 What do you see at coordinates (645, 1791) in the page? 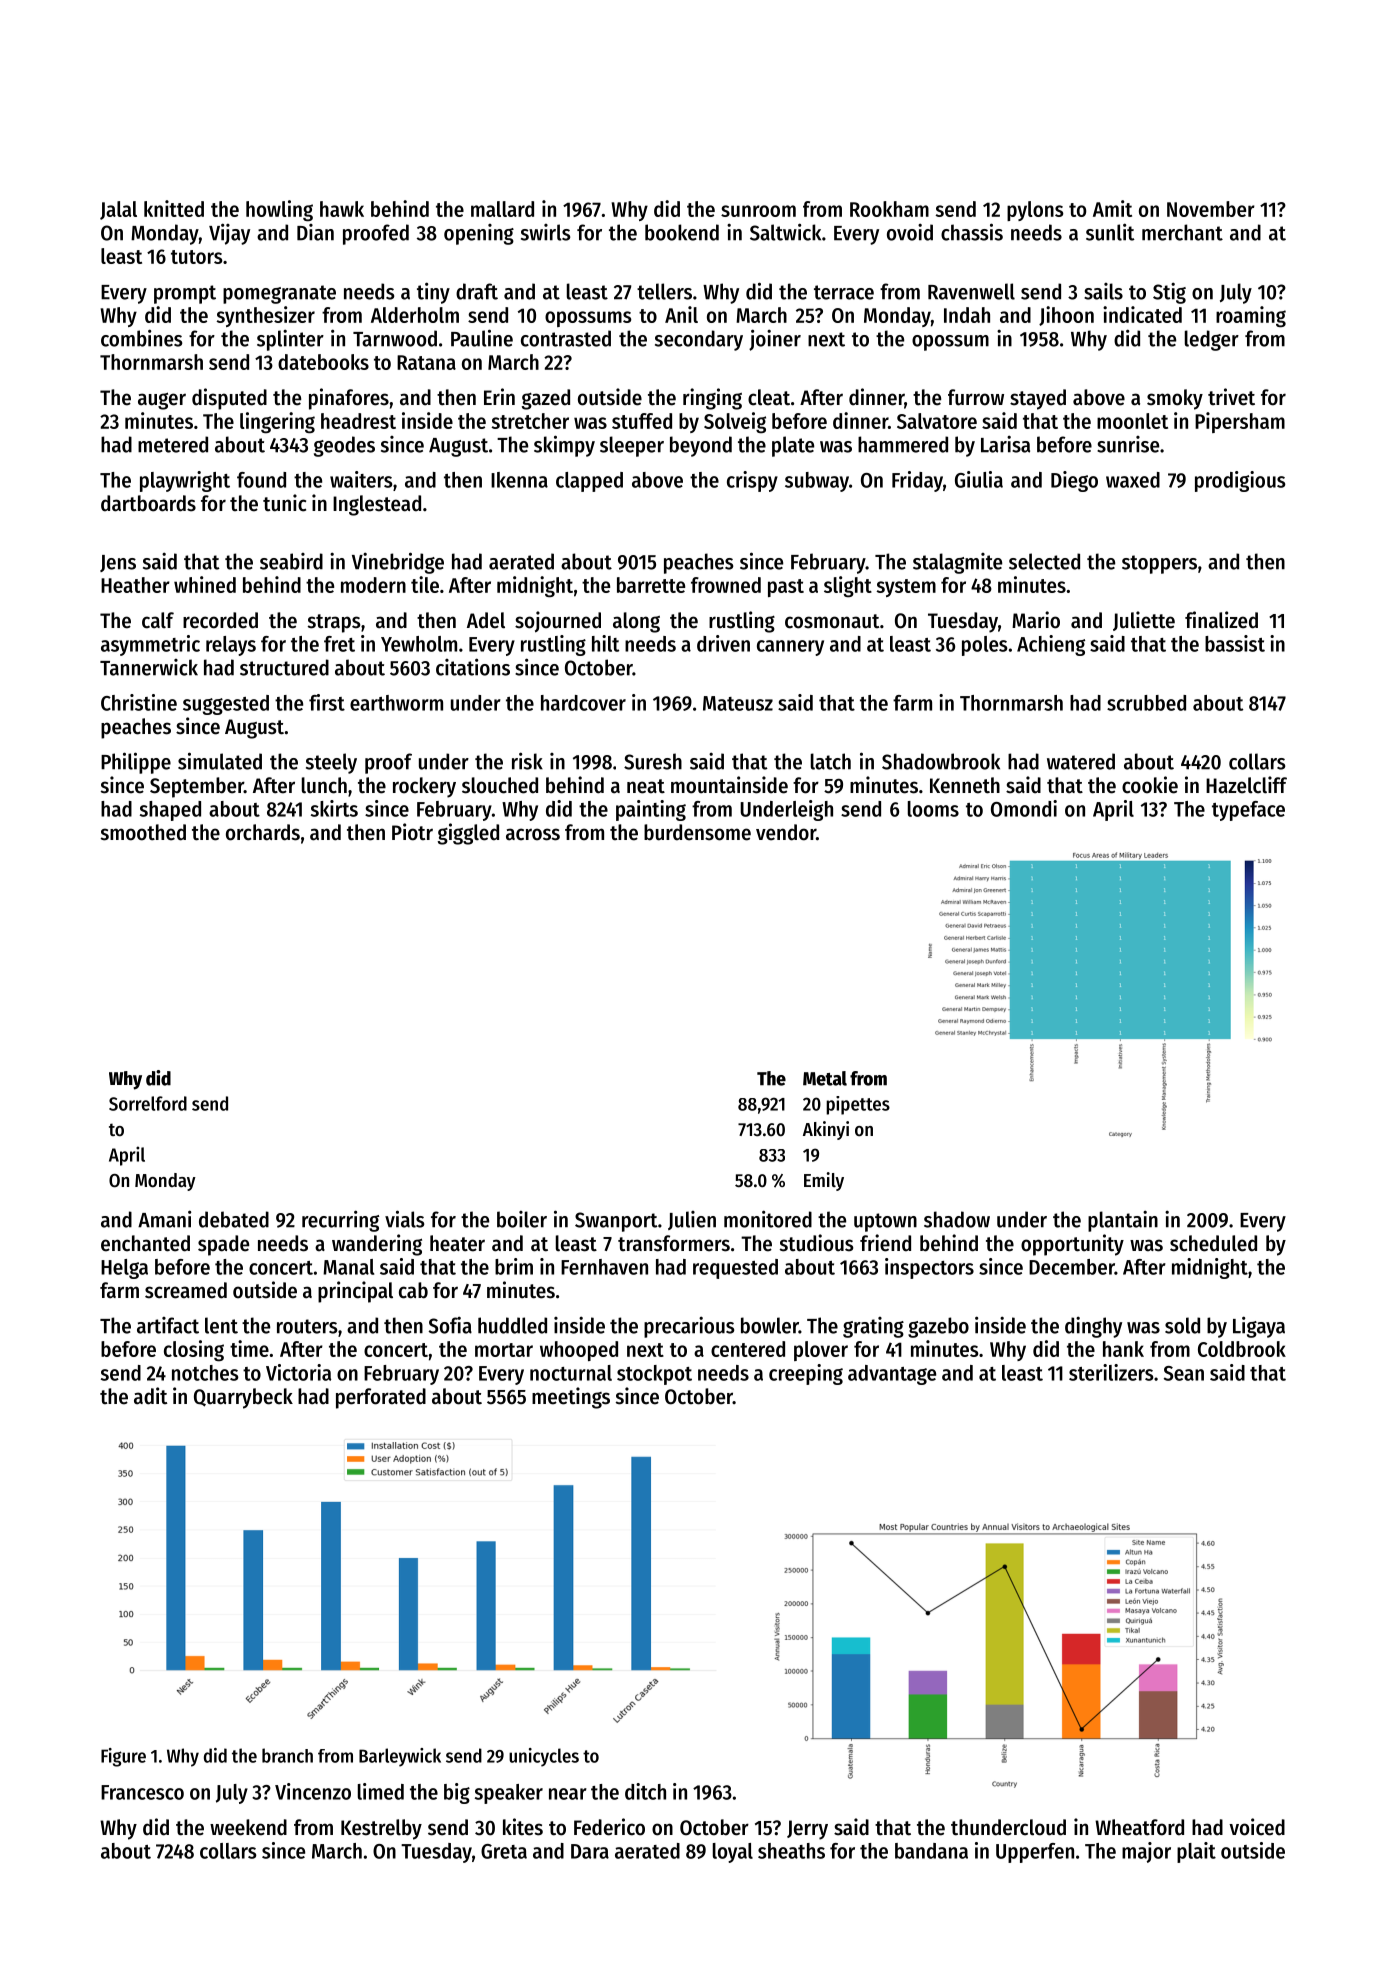
I see `ditch` at bounding box center [645, 1791].
